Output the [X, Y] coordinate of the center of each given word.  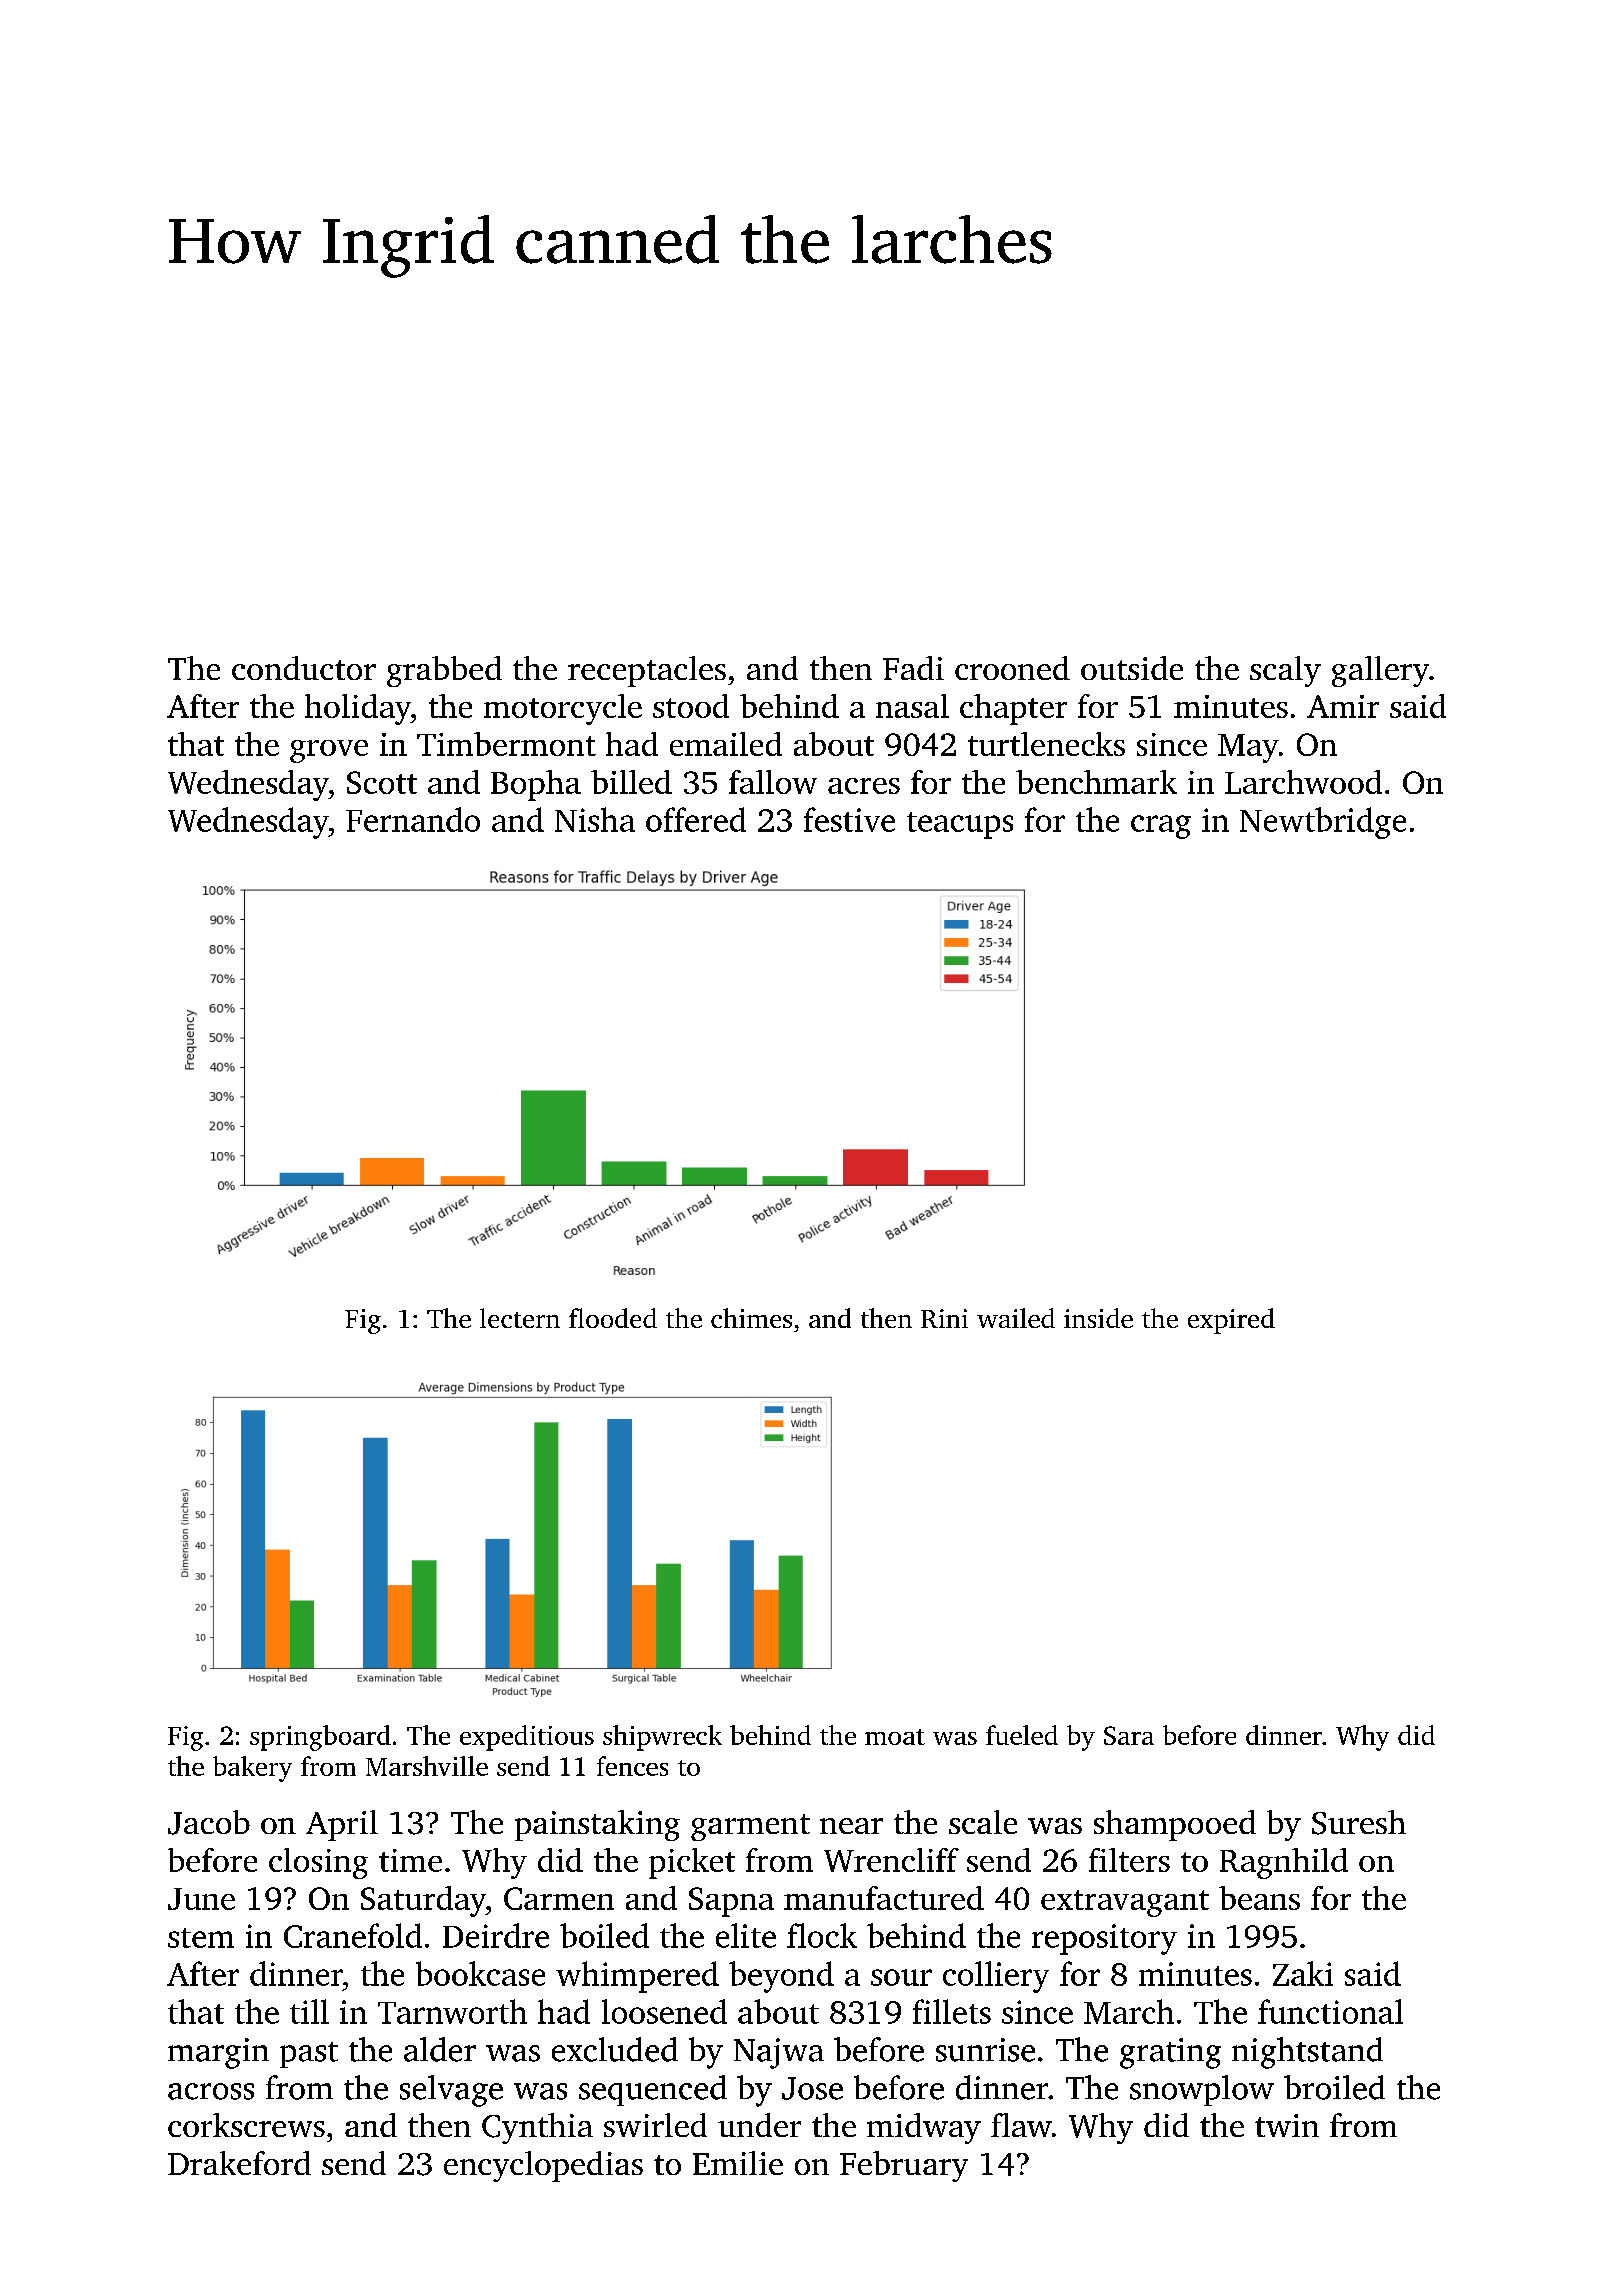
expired [1231, 1321]
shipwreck [662, 1738]
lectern [520, 1318]
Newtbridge [1323, 823]
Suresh [1359, 1822]
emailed [726, 744]
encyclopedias [543, 2166]
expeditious [527, 1738]
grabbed [444, 671]
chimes [751, 1318]
